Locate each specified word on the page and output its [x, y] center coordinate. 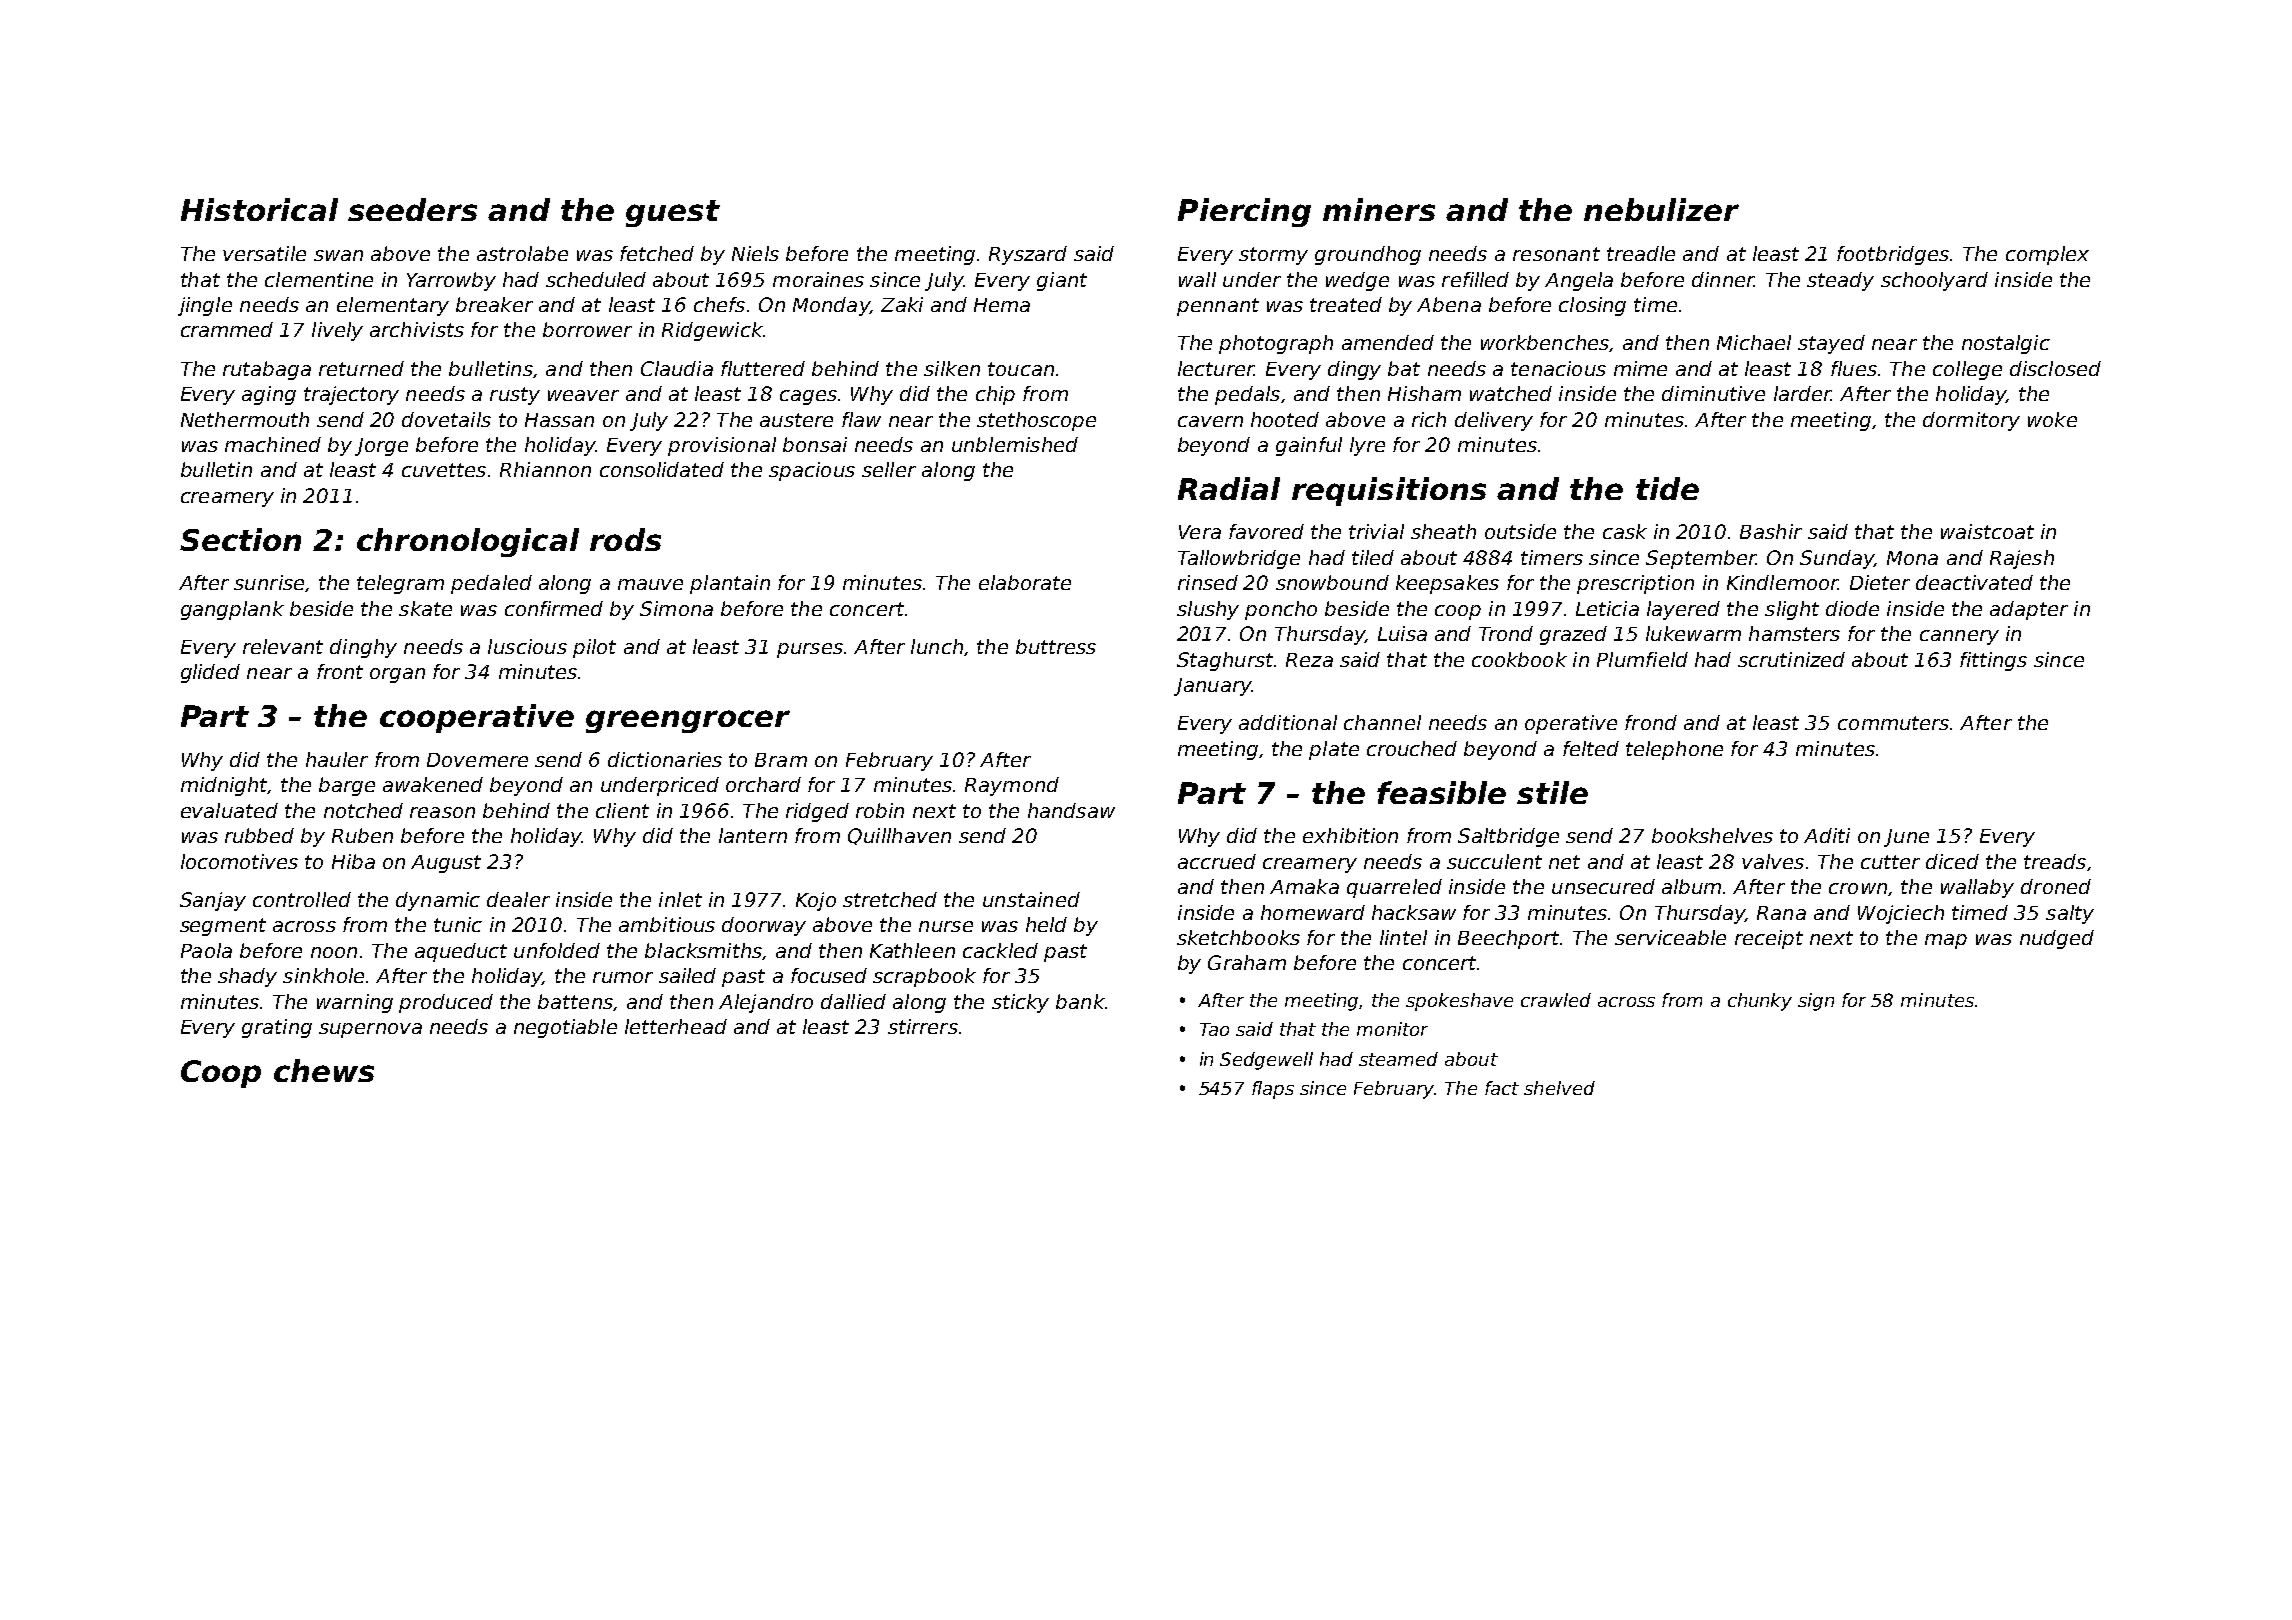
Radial [1229, 488]
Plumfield [1642, 659]
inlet [680, 899]
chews [324, 1070]
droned [2056, 886]
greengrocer [688, 721]
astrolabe [522, 253]
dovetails [446, 419]
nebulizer [1661, 209]
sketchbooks [1238, 937]
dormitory [1971, 421]
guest [673, 213]
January [1213, 687]
